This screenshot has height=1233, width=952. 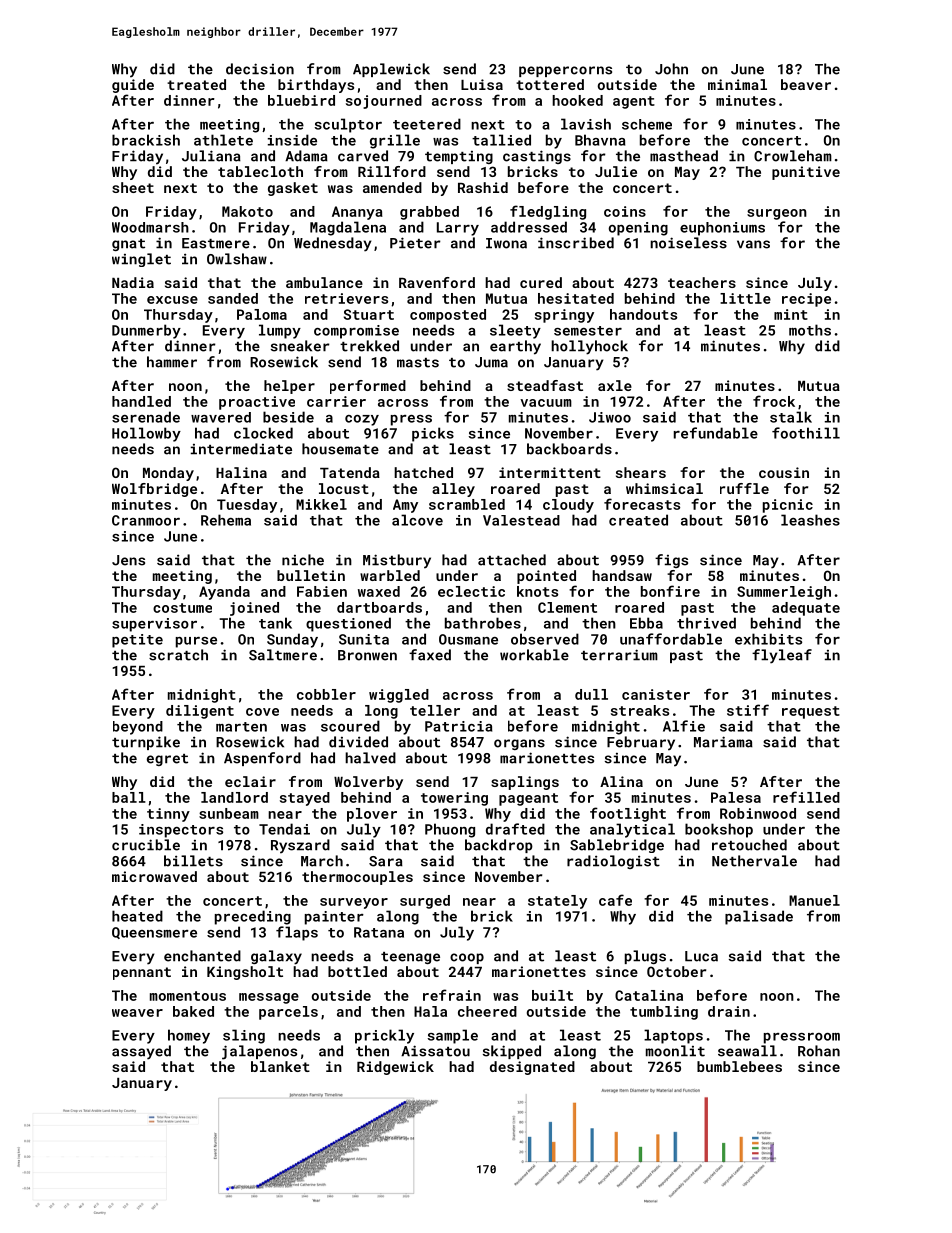 What do you see at coordinates (619, 655) in the screenshot?
I see `terrarium` at bounding box center [619, 655].
